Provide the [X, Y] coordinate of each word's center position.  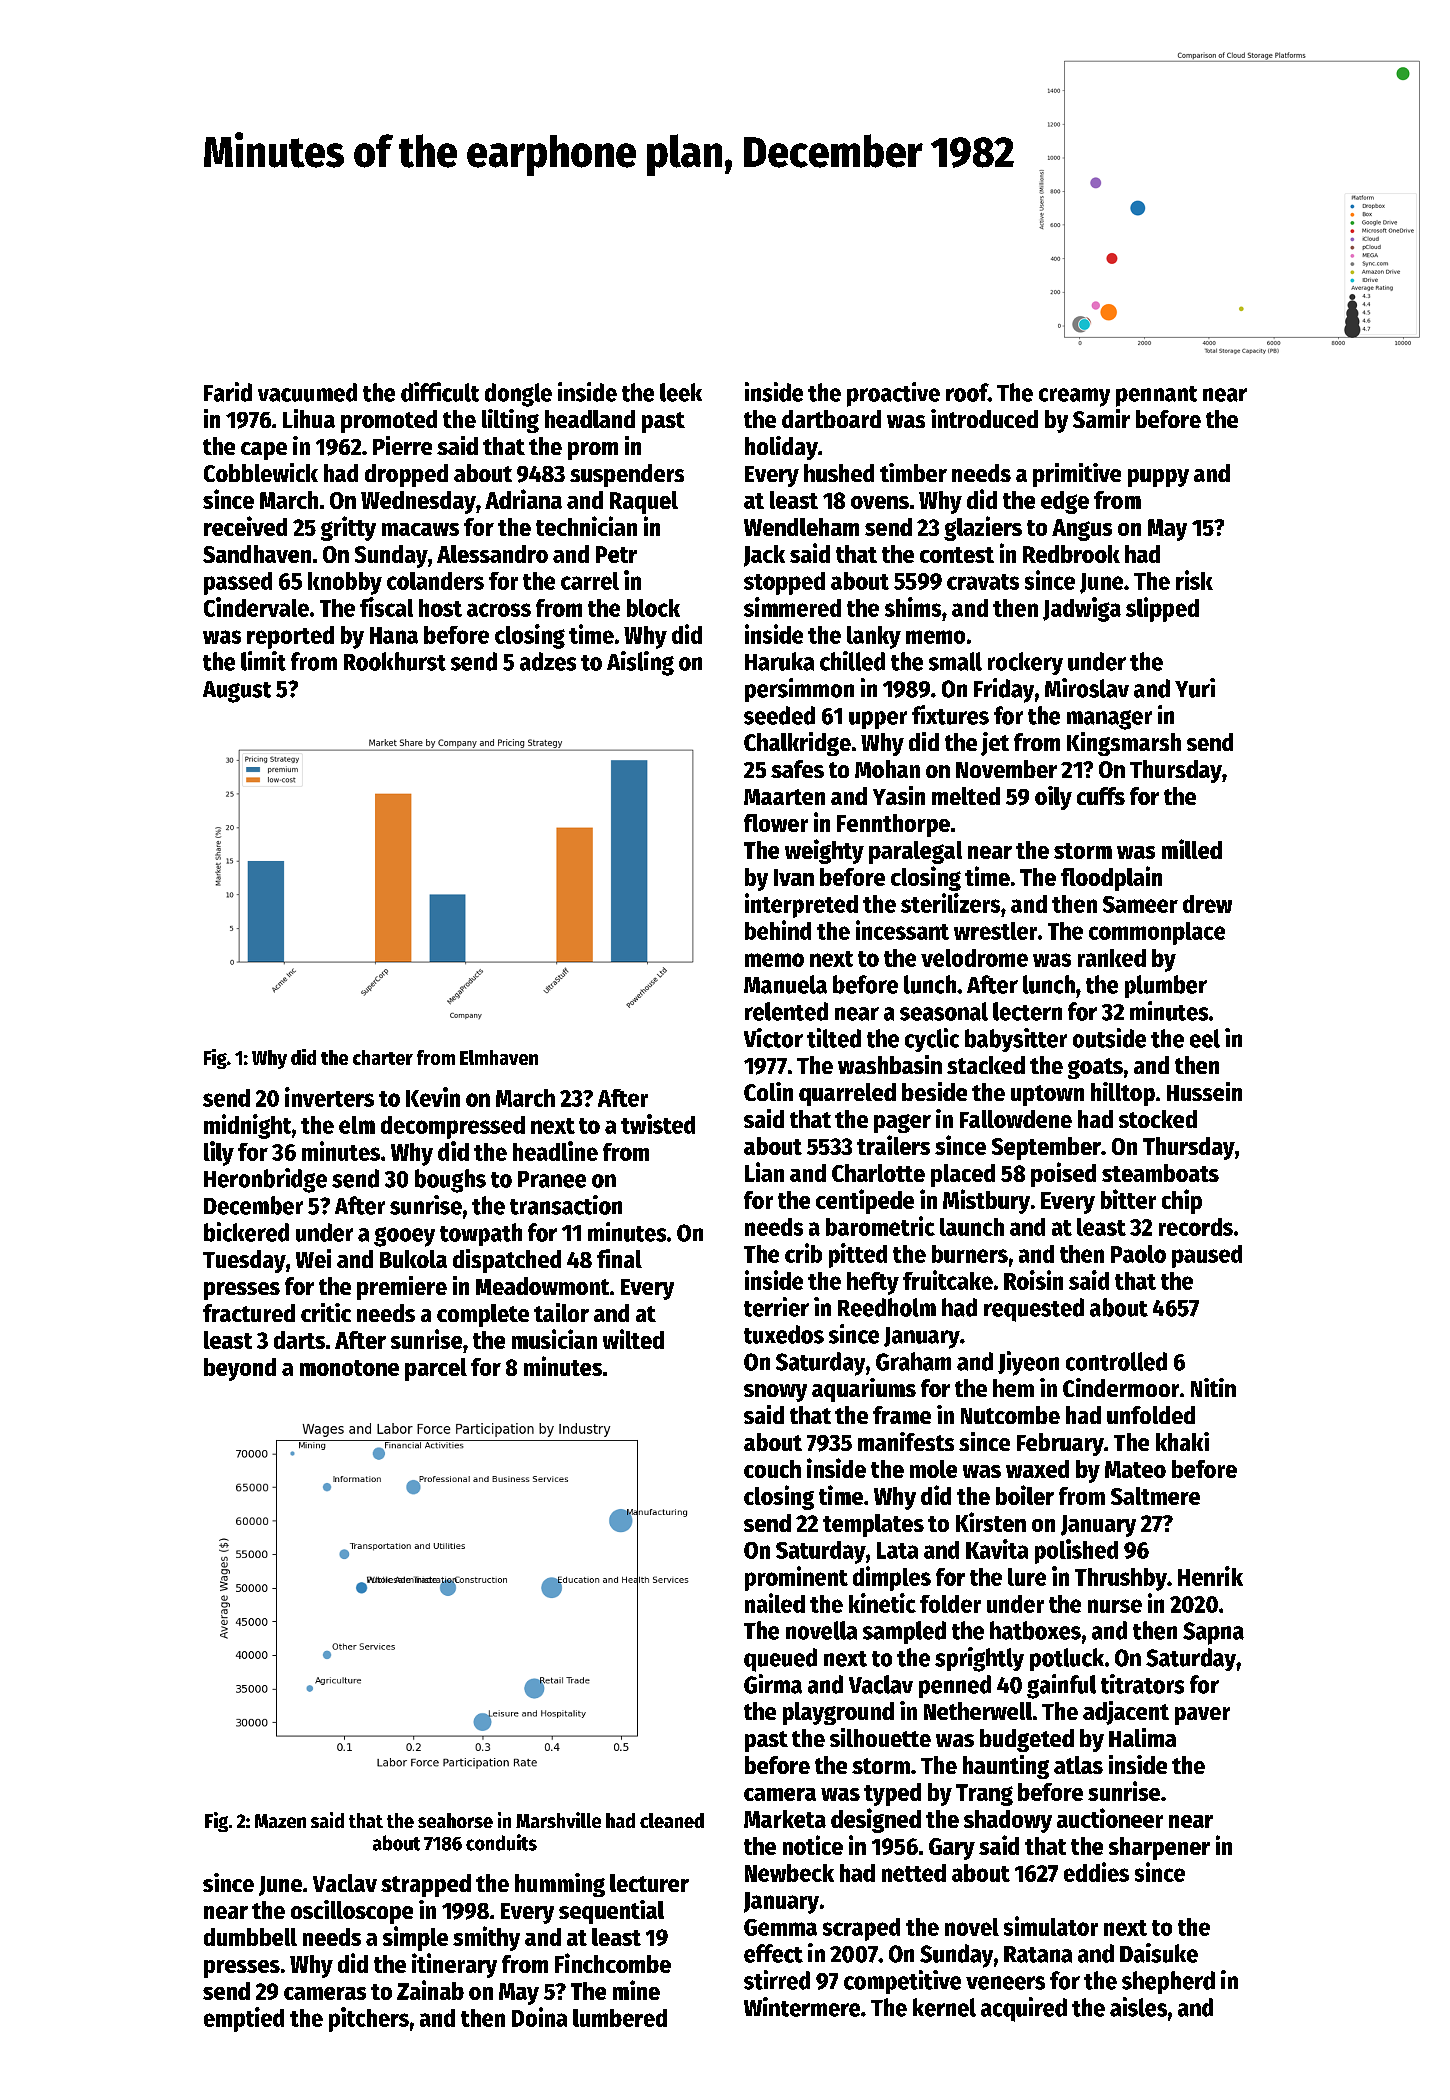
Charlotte [878, 1173]
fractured [249, 1313]
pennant [1156, 396]
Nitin [1213, 1387]
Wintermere [802, 2007]
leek [681, 392]
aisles [1138, 2007]
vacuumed [307, 392]
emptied [244, 2019]
